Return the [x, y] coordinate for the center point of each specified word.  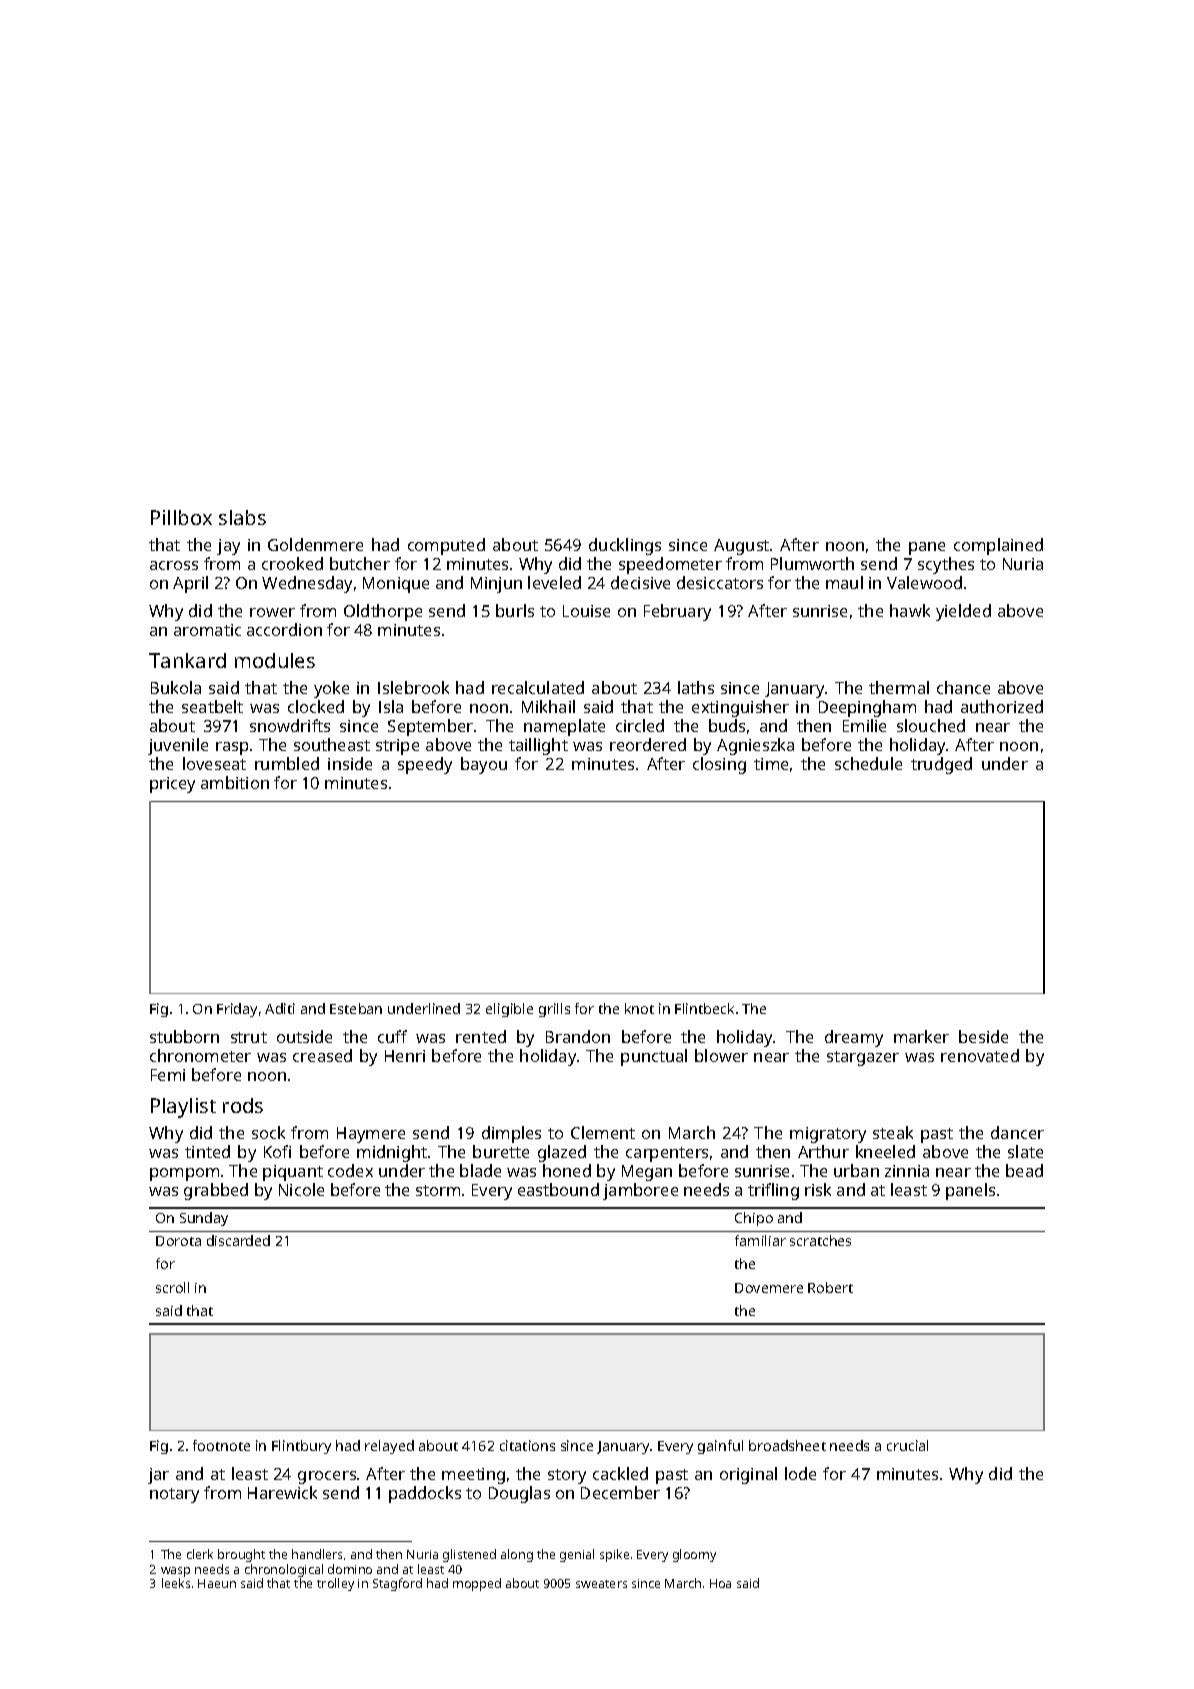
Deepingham [867, 708]
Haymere [371, 1135]
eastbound [558, 1189]
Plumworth [812, 563]
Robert [830, 1287]
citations [527, 1445]
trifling [773, 1191]
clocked [316, 706]
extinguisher [740, 708]
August [741, 547]
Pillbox [181, 517]
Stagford [397, 1584]
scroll [172, 1287]
